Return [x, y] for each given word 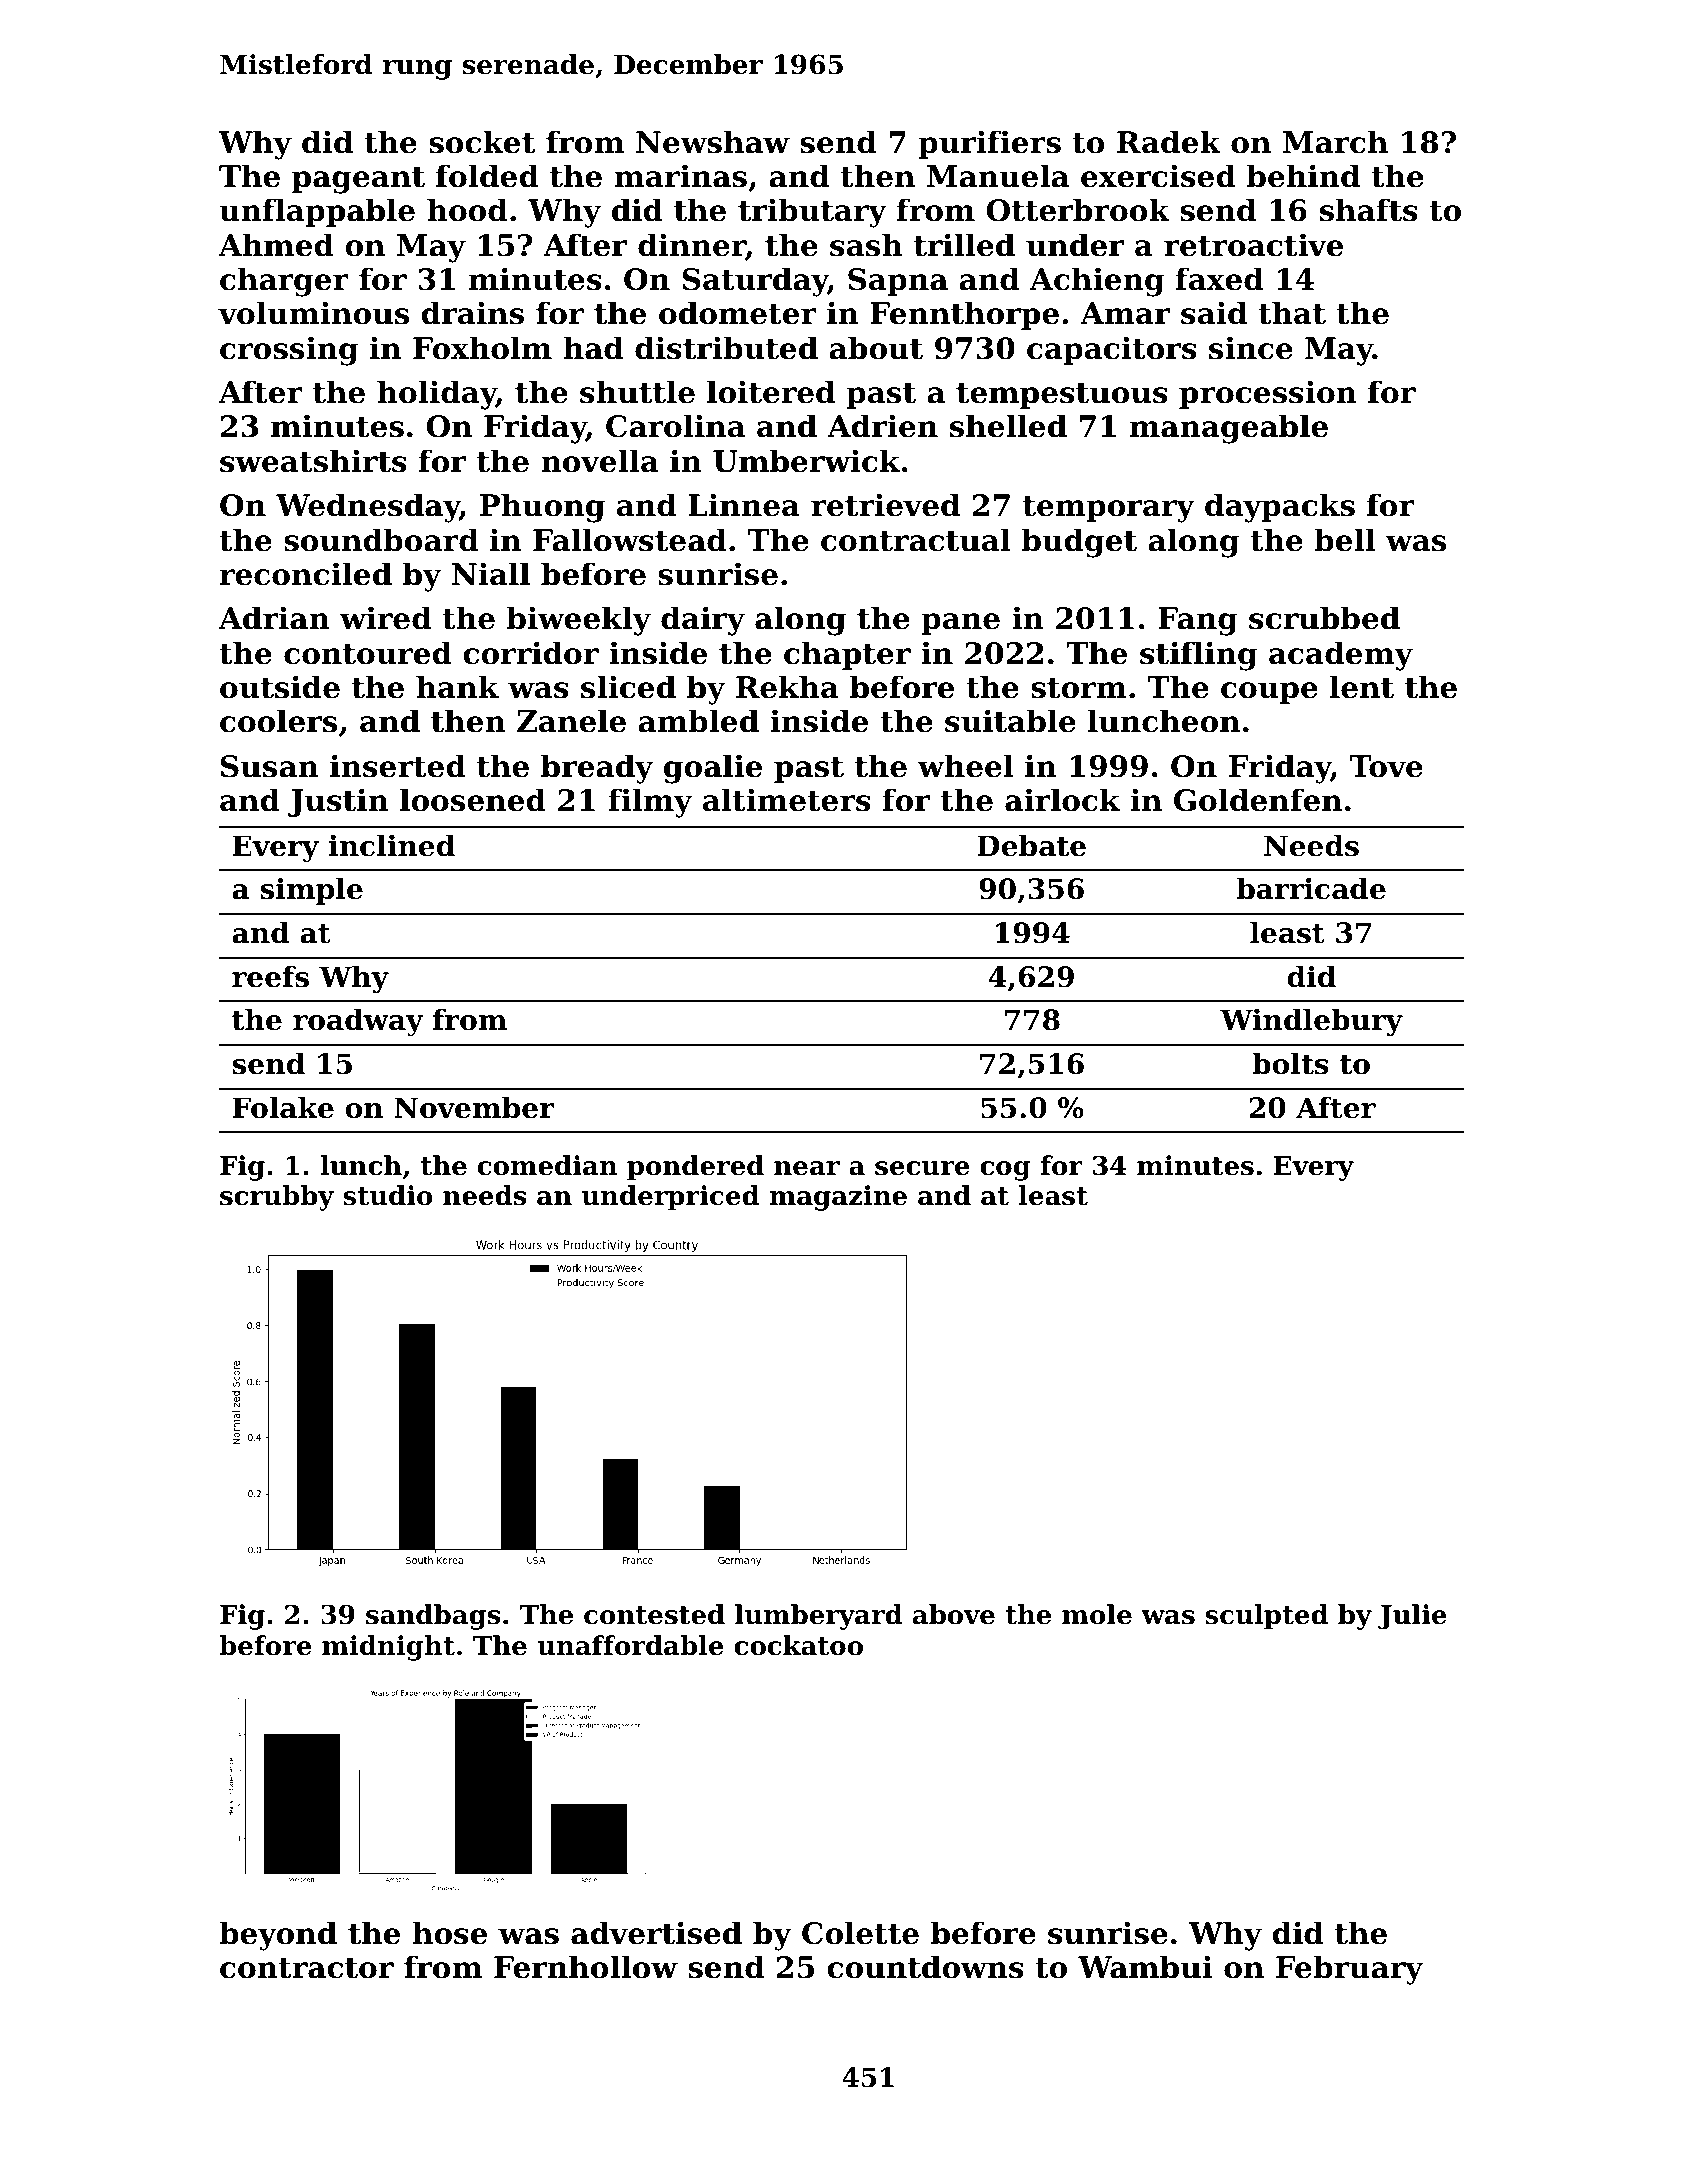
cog [1005, 1171]
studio [388, 1195]
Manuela [998, 176]
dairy [703, 621]
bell [1345, 540]
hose [450, 1933]
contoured [368, 653]
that [1292, 313]
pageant [358, 180]
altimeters [787, 800]
